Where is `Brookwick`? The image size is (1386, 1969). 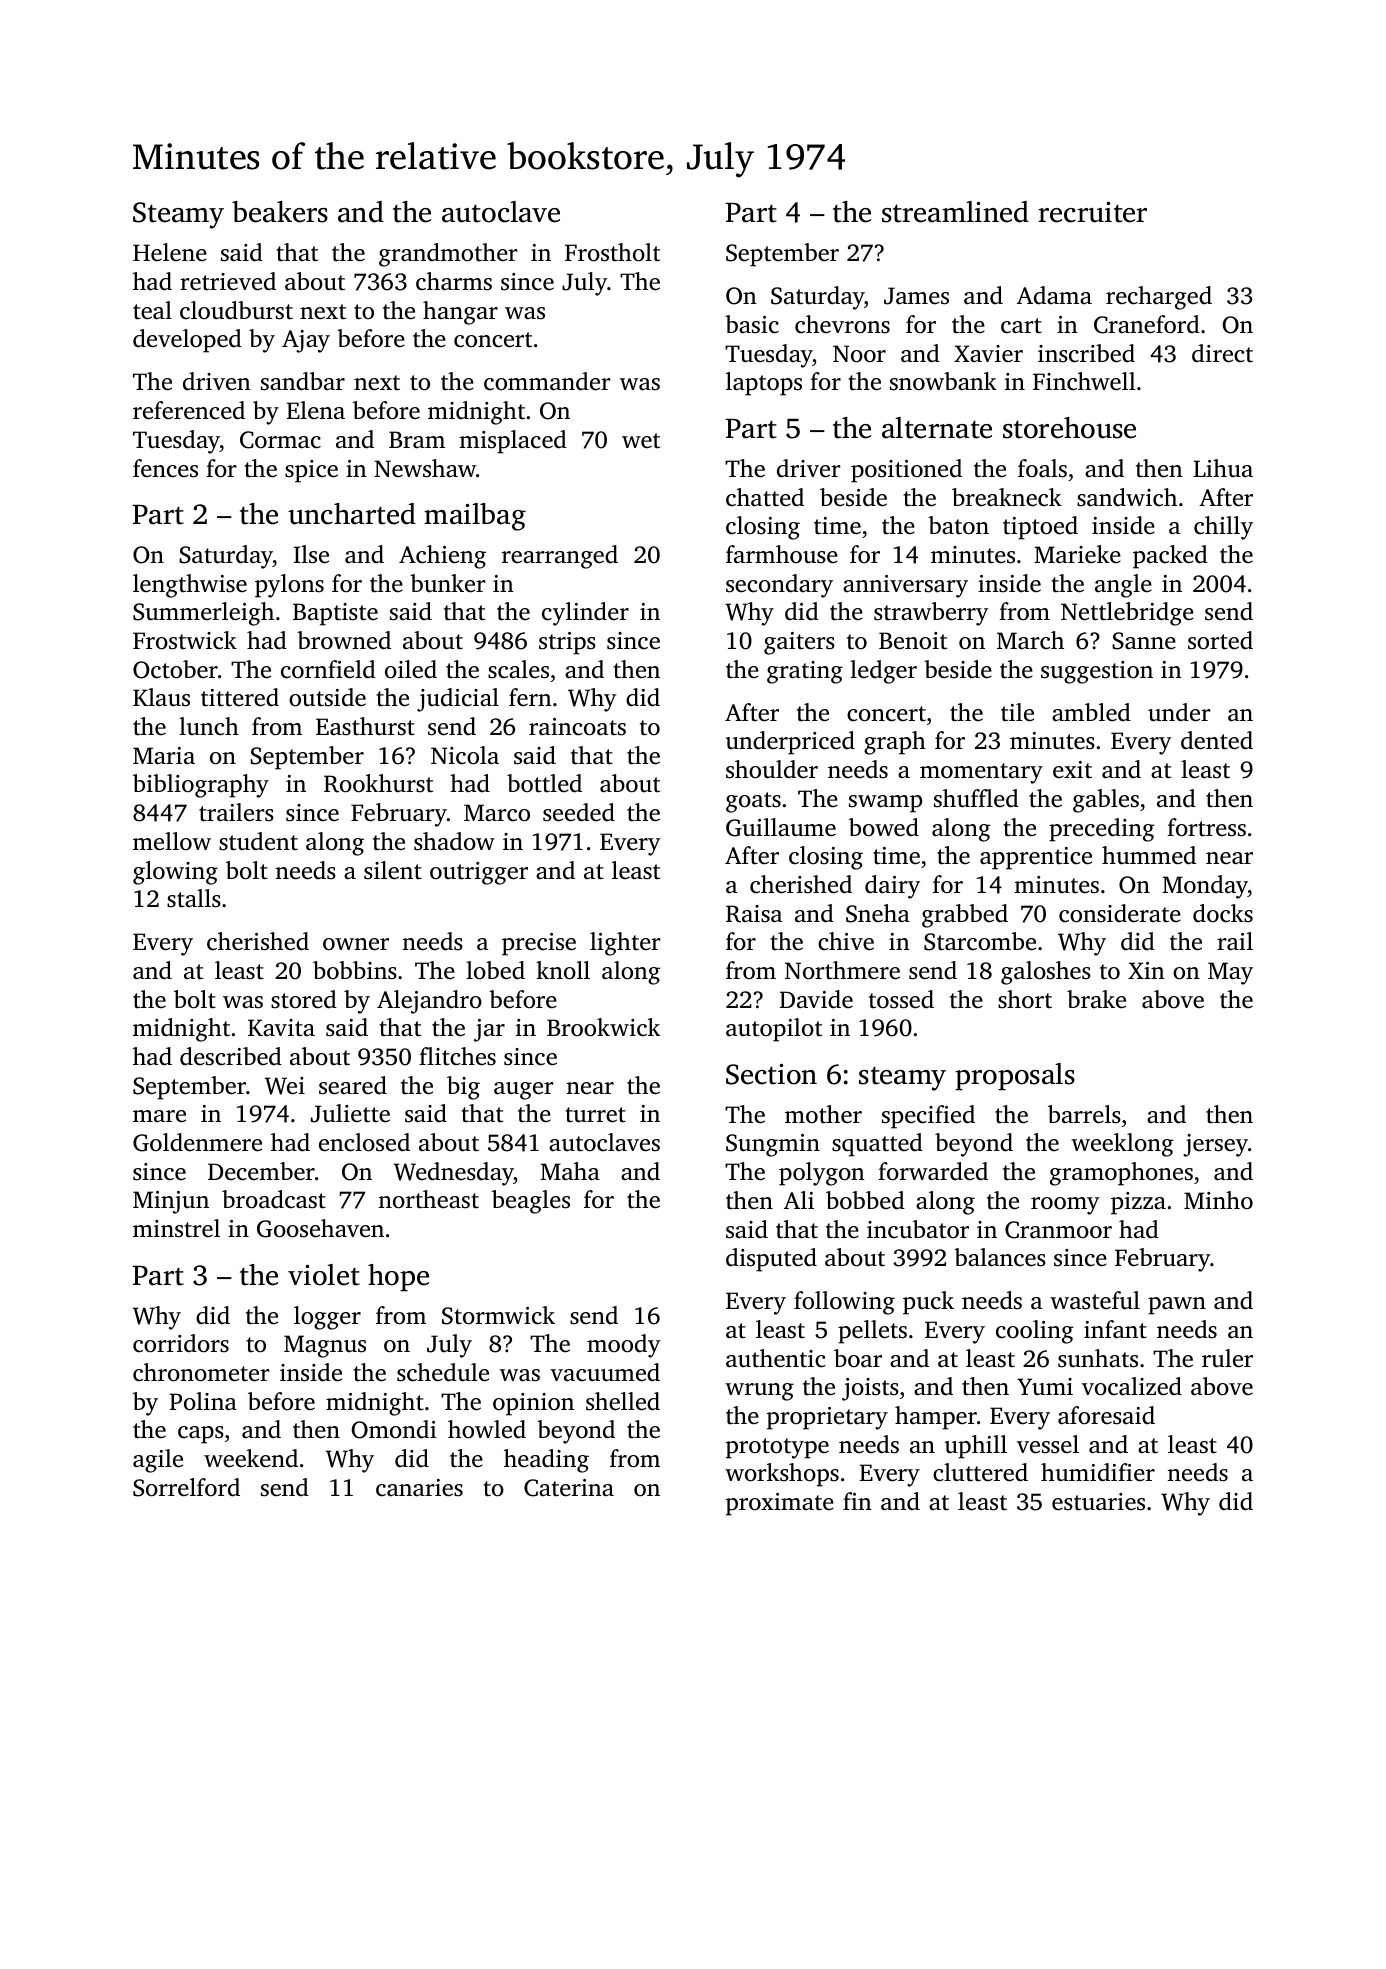 Brookwick is located at coordinates (603, 1027).
